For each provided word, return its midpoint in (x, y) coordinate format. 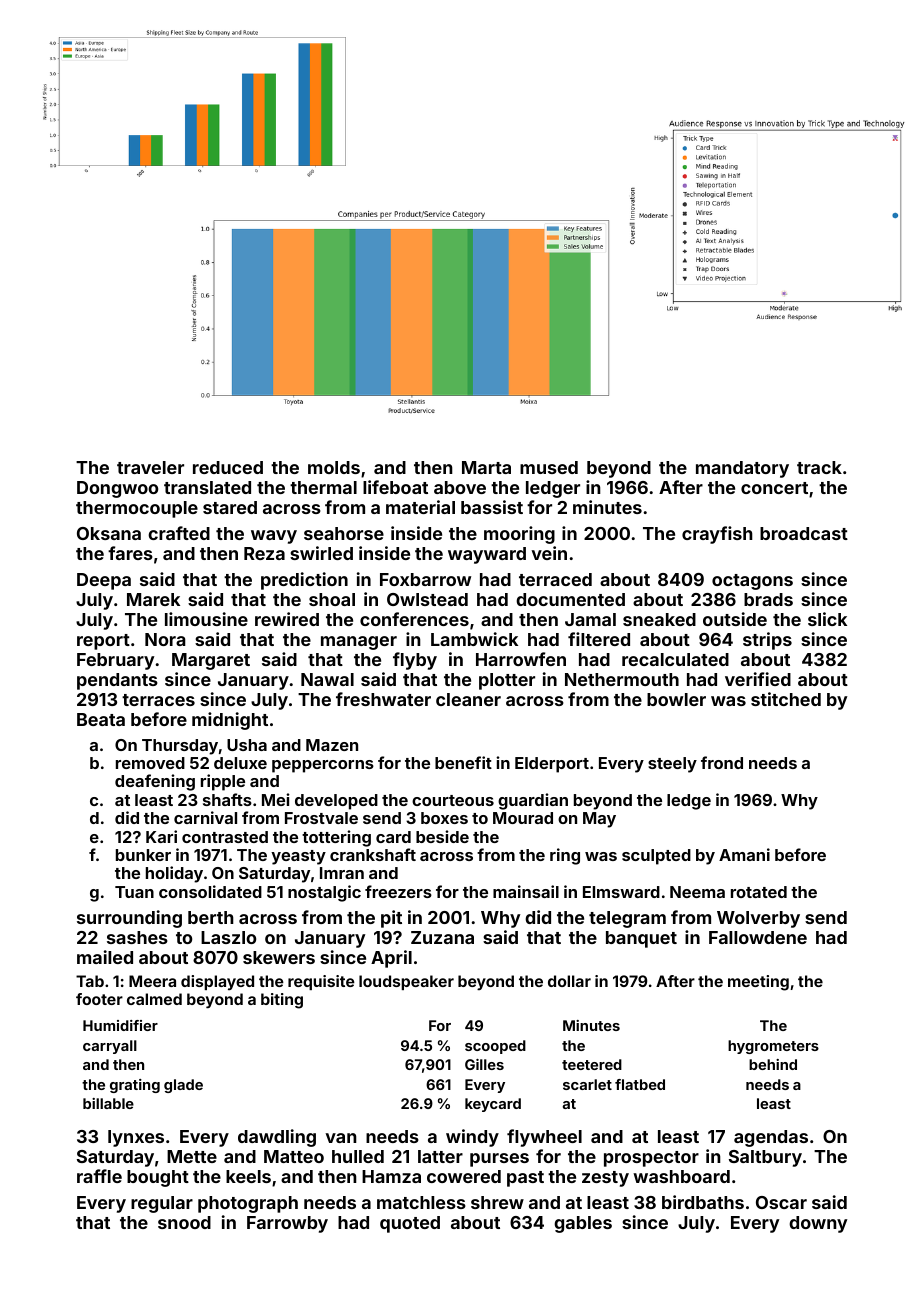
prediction (304, 581)
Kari (161, 836)
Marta (486, 467)
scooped (495, 1047)
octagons (752, 582)
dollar (569, 981)
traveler (150, 467)
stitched (786, 699)
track (819, 467)
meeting (758, 983)
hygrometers (773, 1047)
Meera (152, 981)
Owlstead (427, 599)
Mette (192, 1156)
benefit (463, 762)
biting (282, 1001)
